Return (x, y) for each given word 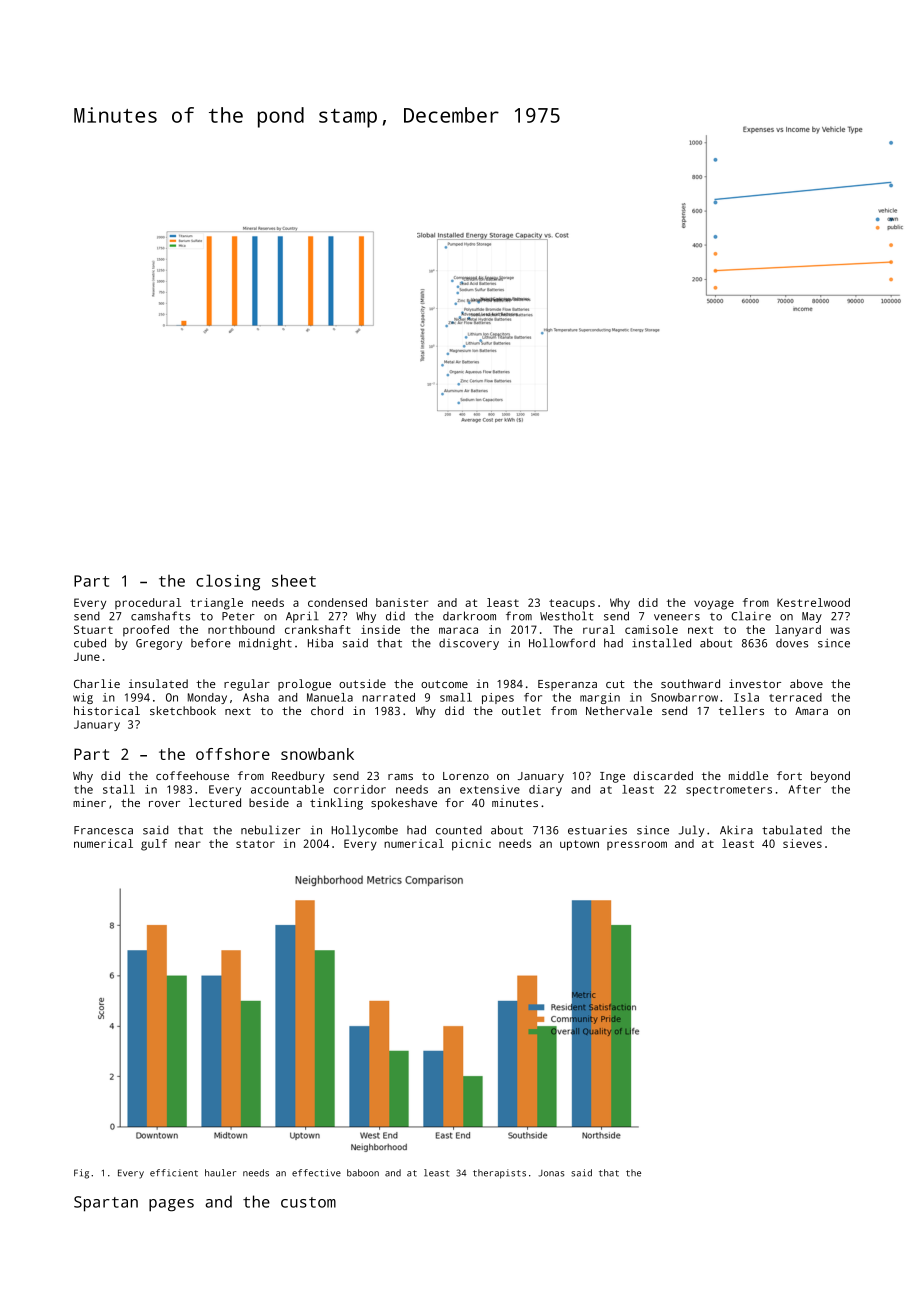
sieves (802, 843)
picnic (471, 845)
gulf (154, 845)
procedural (148, 603)
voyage (714, 605)
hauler (220, 1173)
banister (402, 602)
